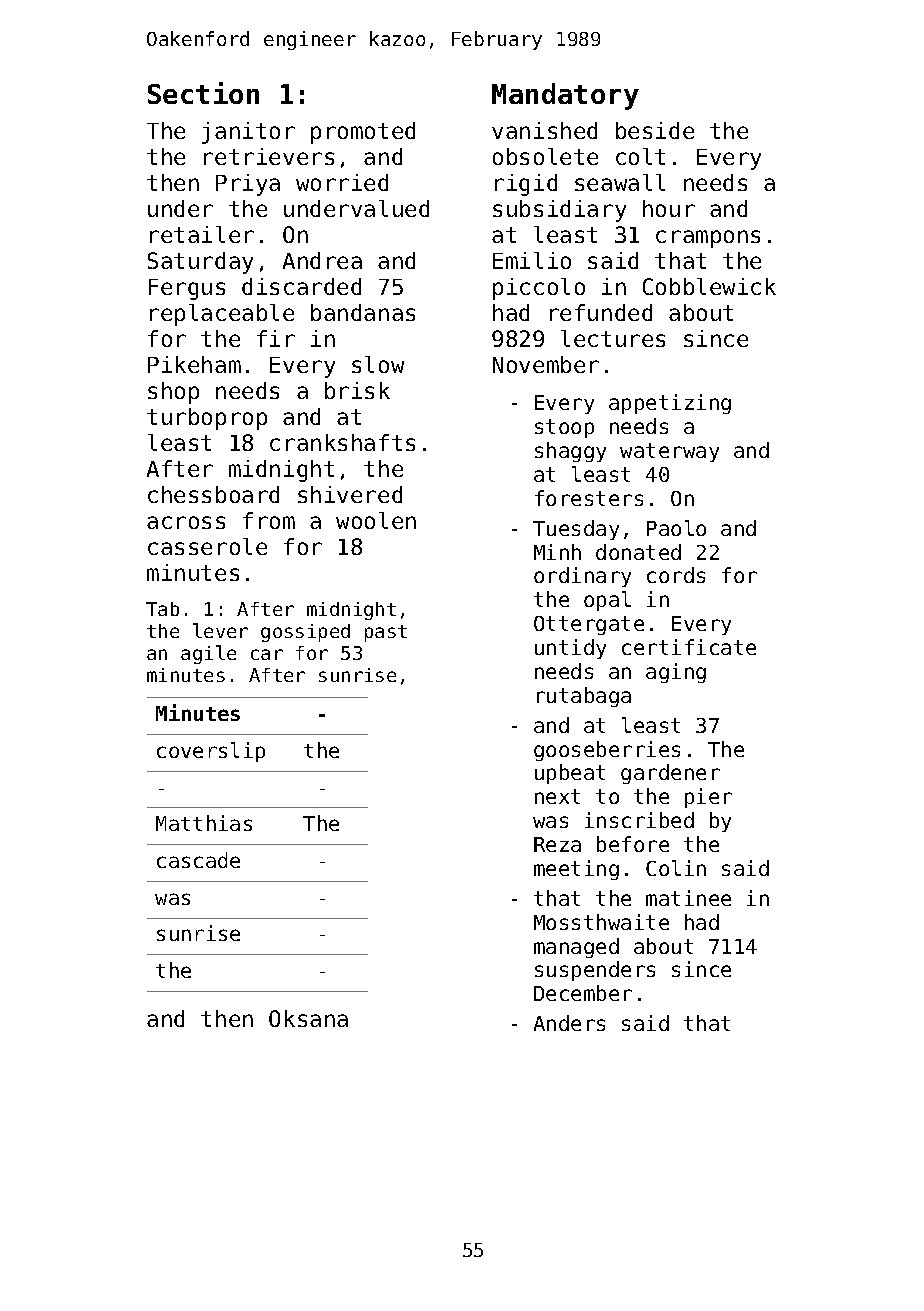 The height and width of the screenshot is (1311, 924). Describe the element at coordinates (363, 133) in the screenshot. I see `promoted` at that location.
